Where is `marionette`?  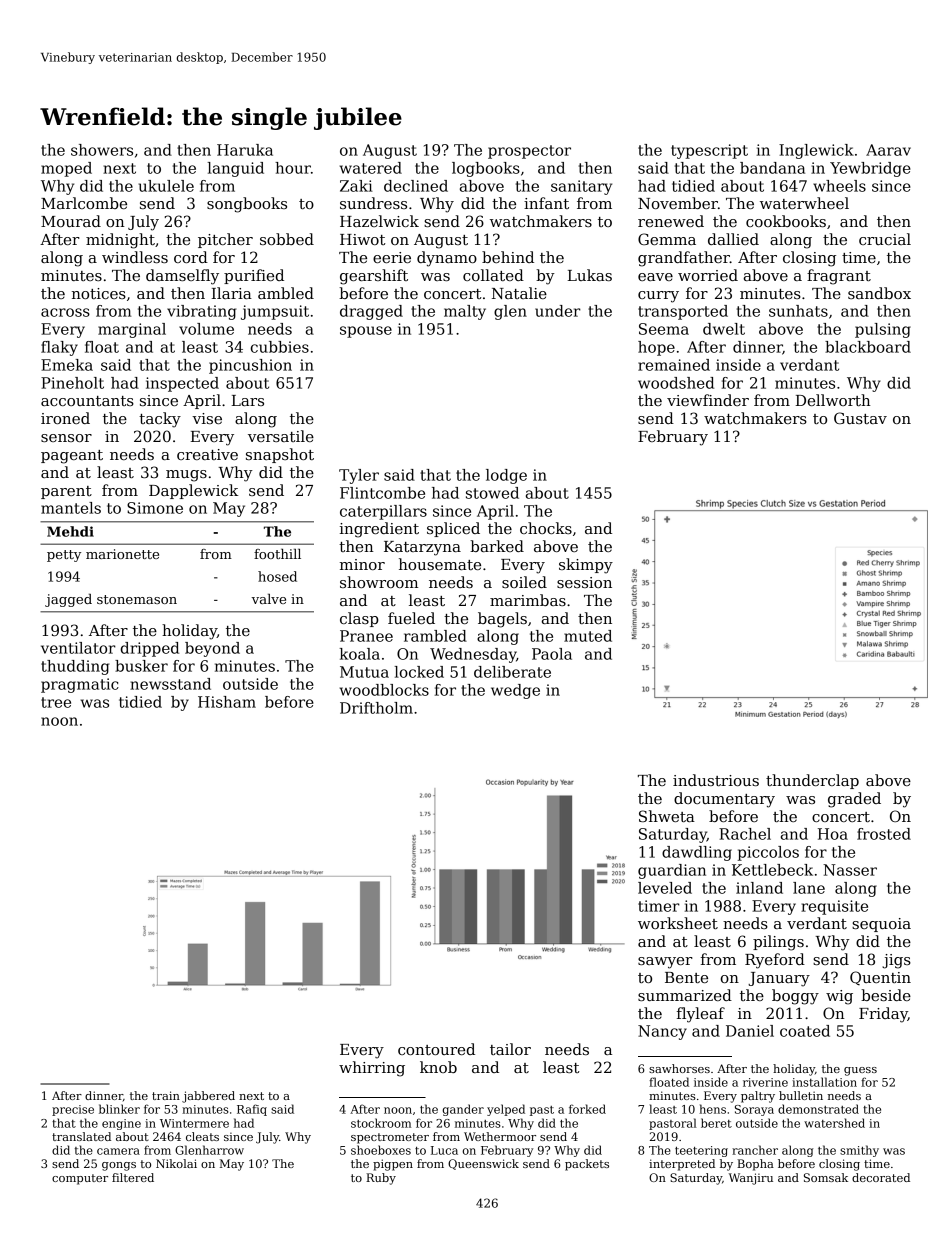 marionette is located at coordinates (122, 554).
